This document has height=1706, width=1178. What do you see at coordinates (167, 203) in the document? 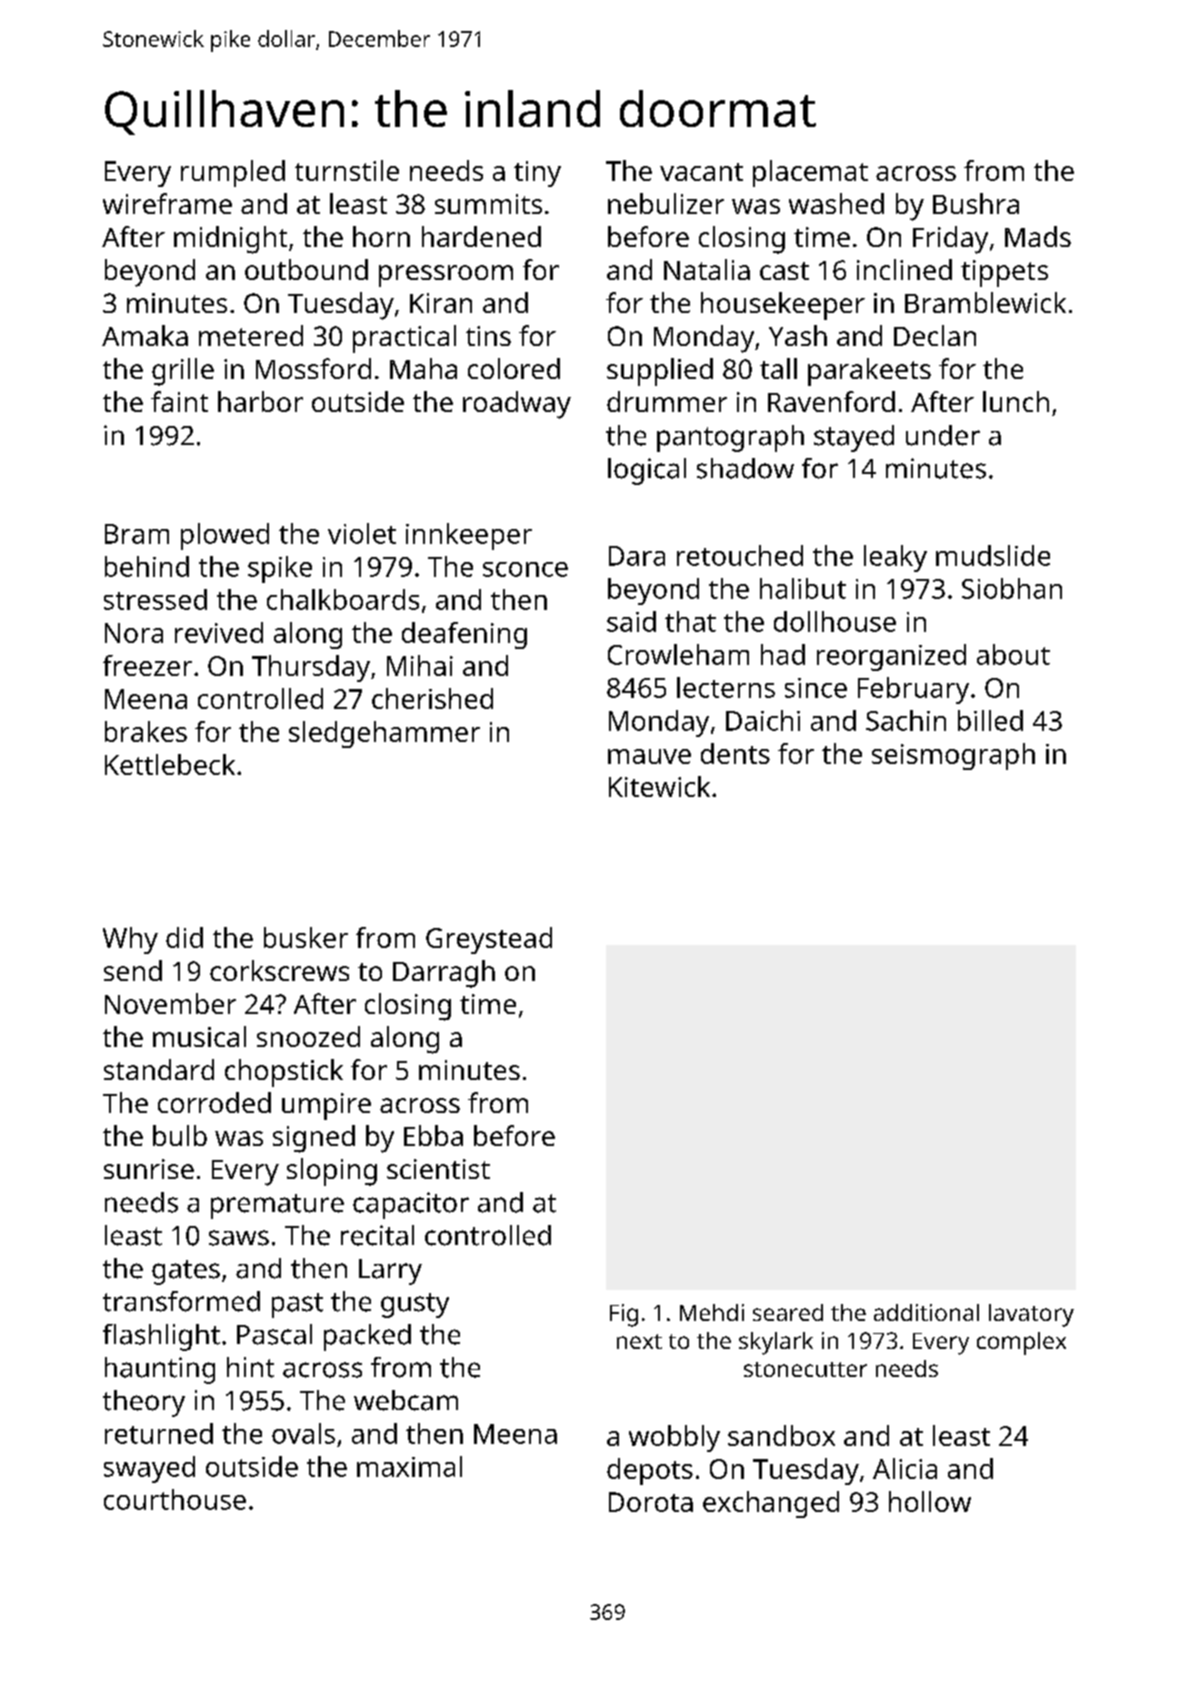
I see `wireframe` at bounding box center [167, 203].
